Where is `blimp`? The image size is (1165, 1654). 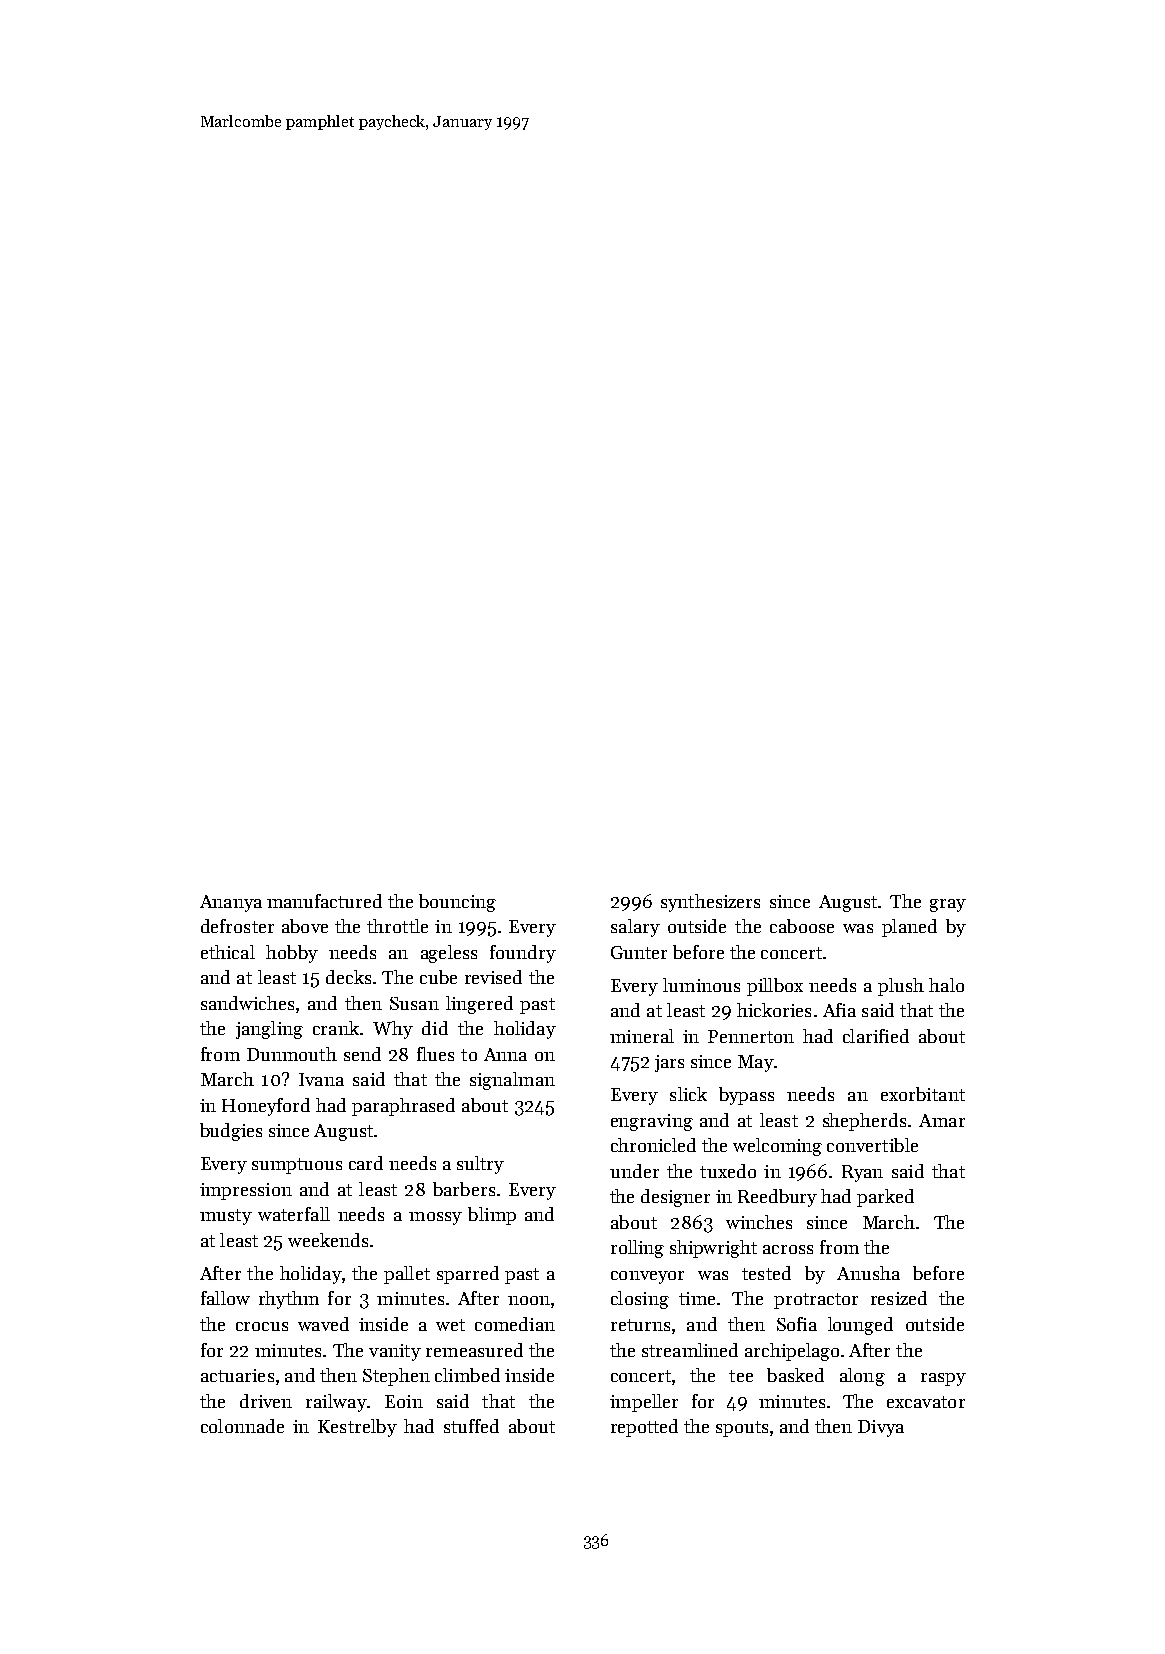
blimp is located at coordinates (492, 1216).
